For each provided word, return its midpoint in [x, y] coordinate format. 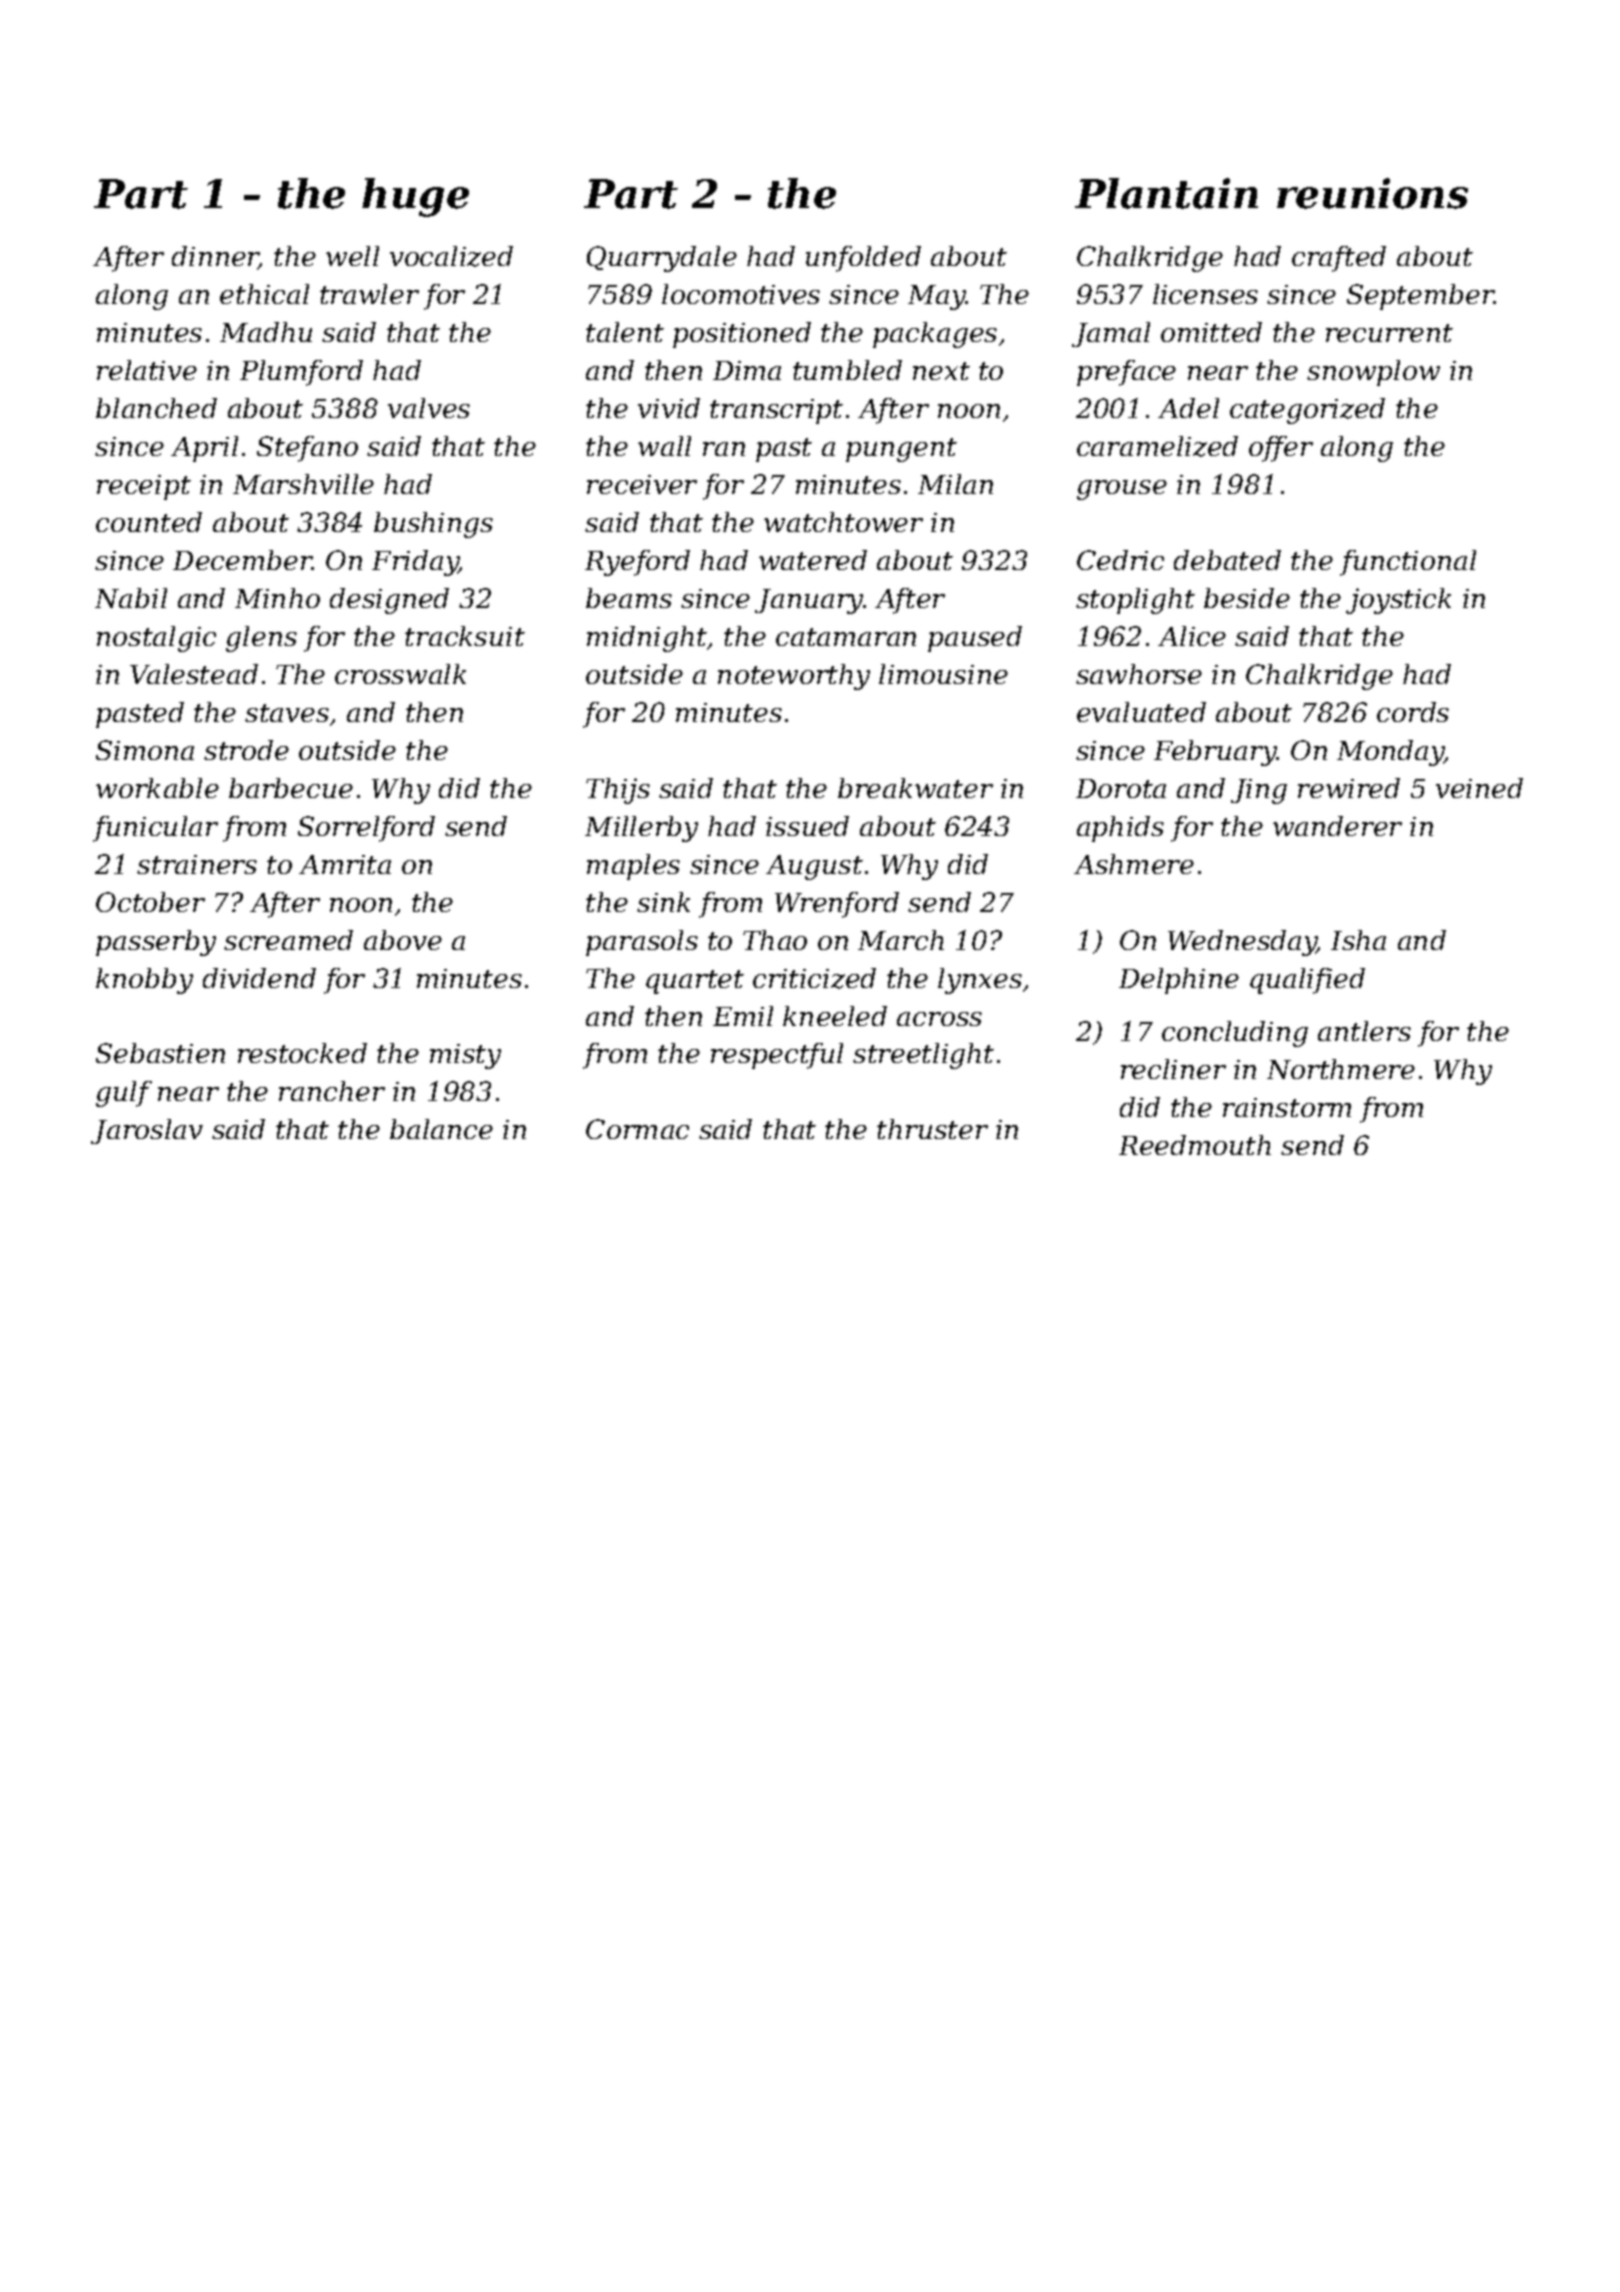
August [814, 867]
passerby [156, 943]
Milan [955, 484]
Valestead [194, 674]
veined [1479, 788]
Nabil [131, 598]
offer [1281, 449]
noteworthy [794, 677]
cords [1413, 712]
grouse [1122, 490]
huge [415, 197]
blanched [156, 408]
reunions [1372, 193]
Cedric [1120, 560]
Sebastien [160, 1053]
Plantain [1166, 193]
